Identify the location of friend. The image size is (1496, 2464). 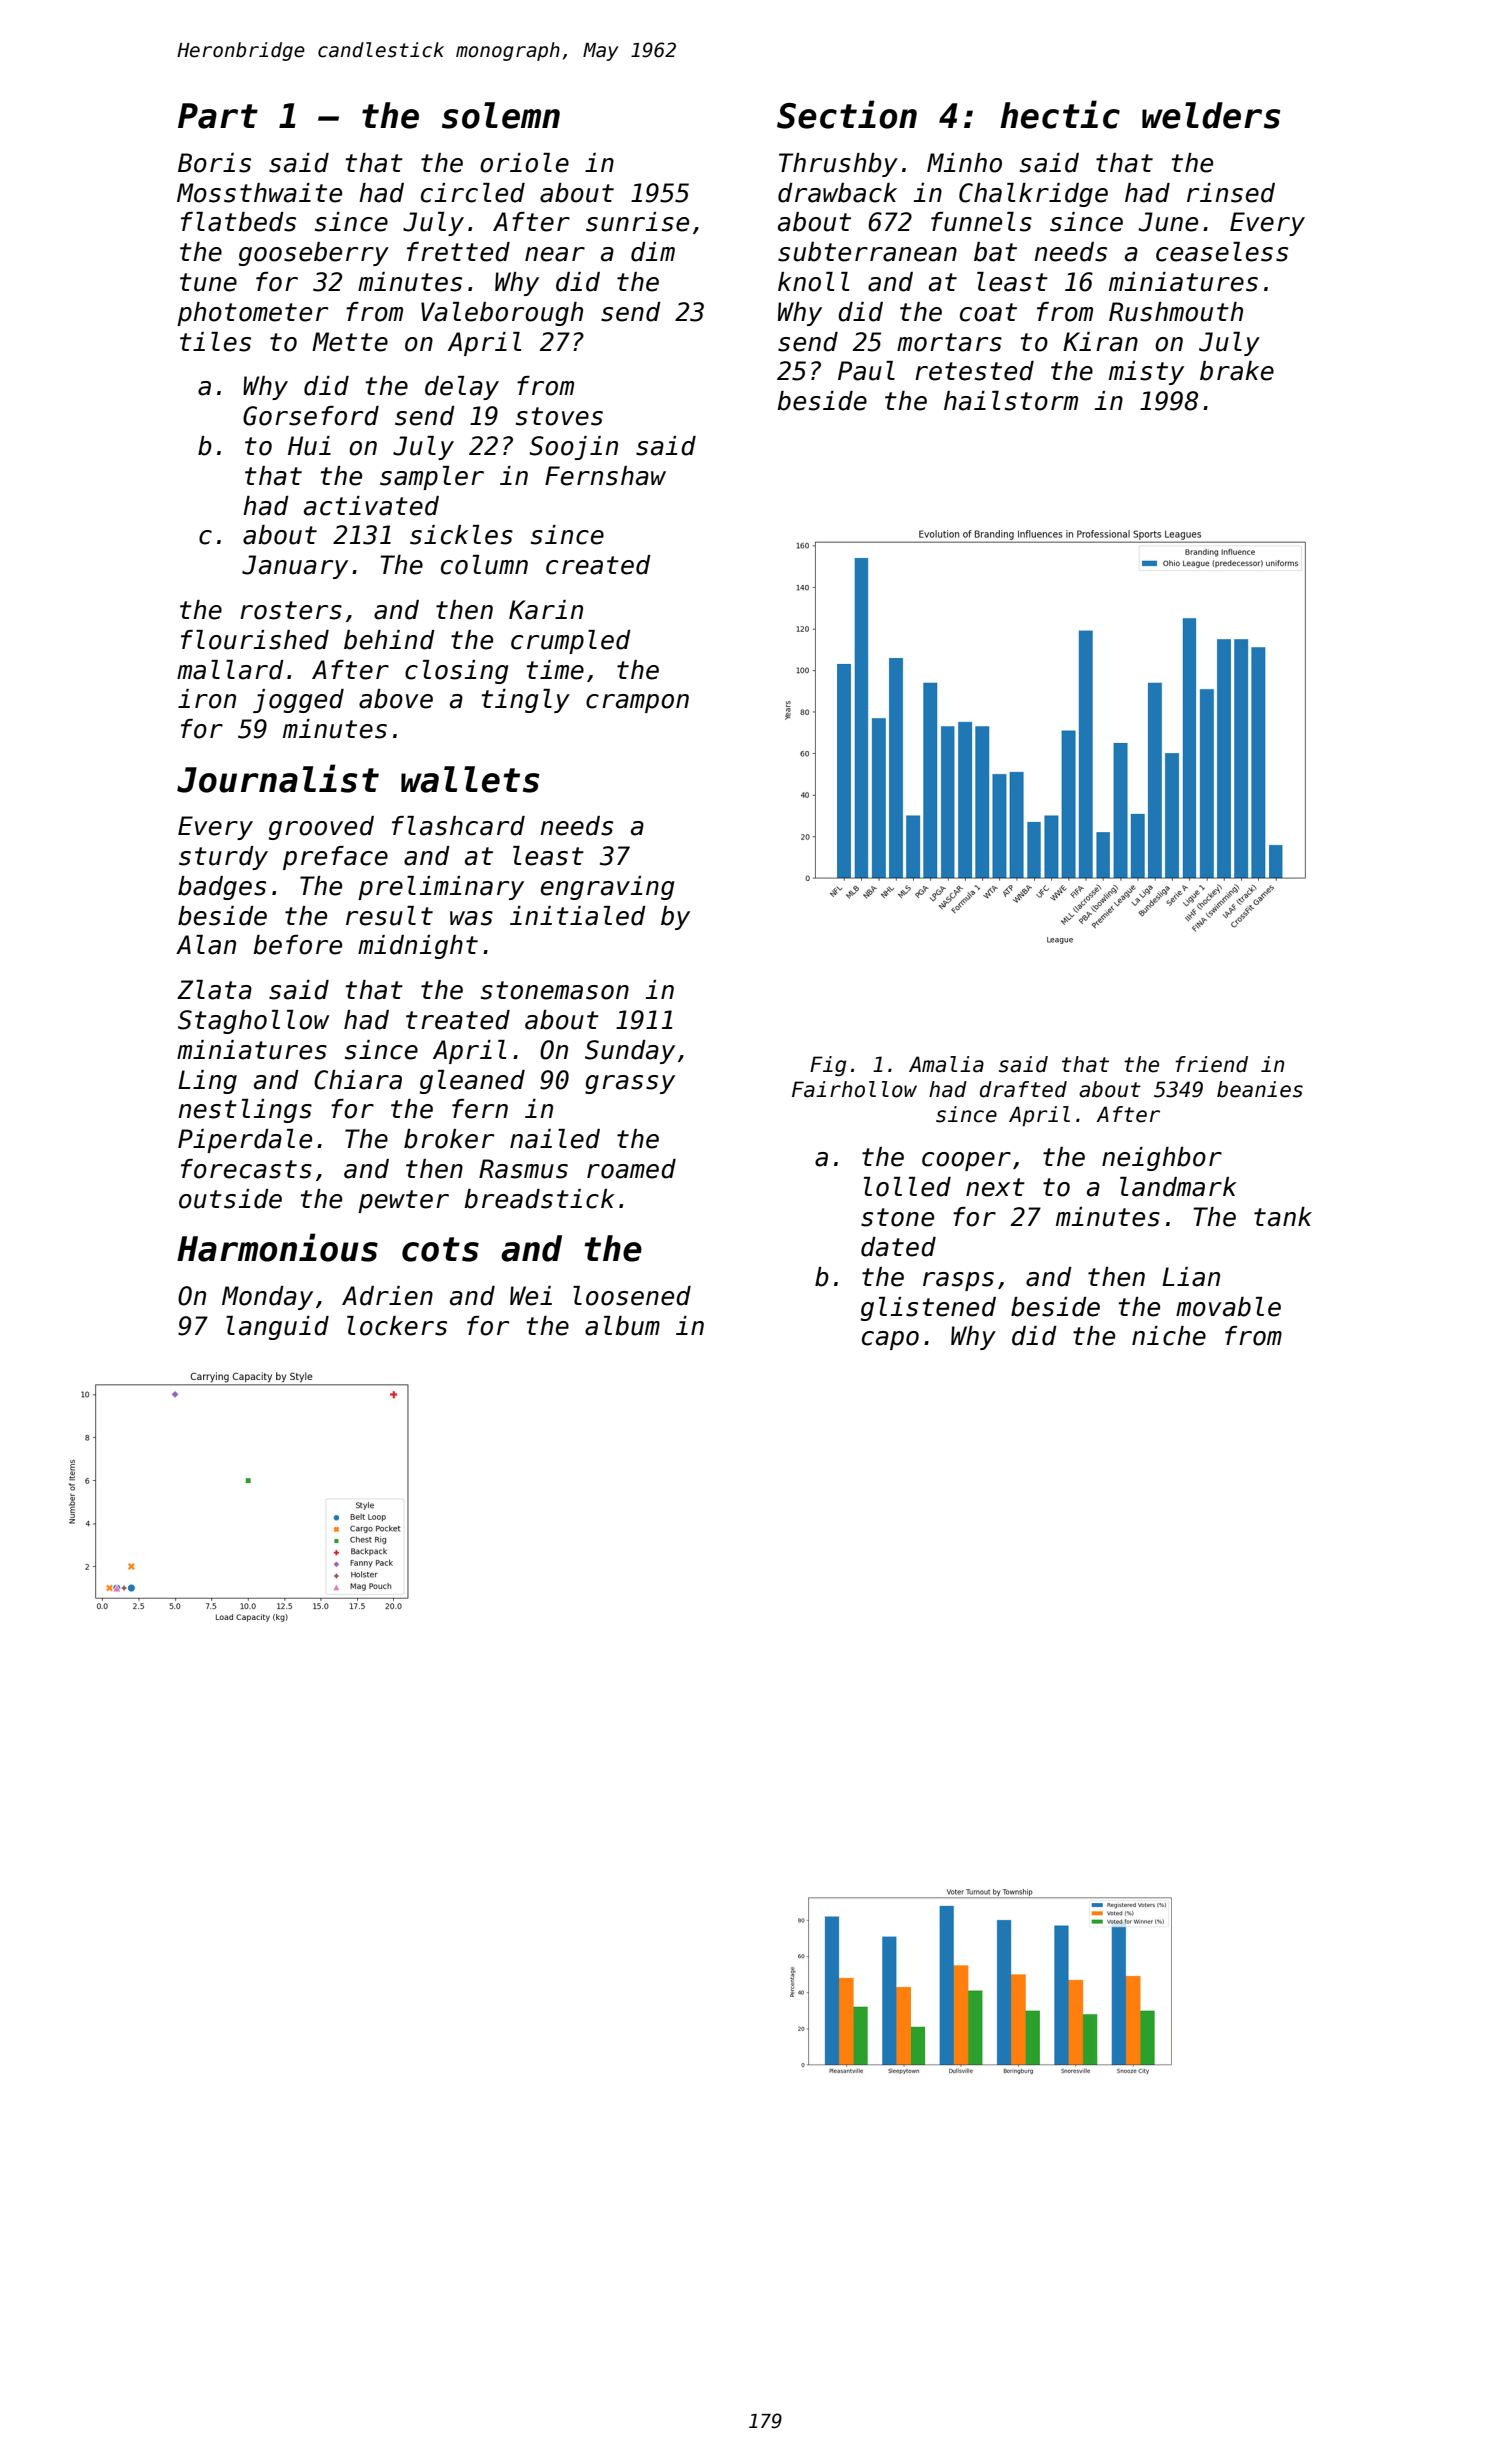
(1211, 1064).
